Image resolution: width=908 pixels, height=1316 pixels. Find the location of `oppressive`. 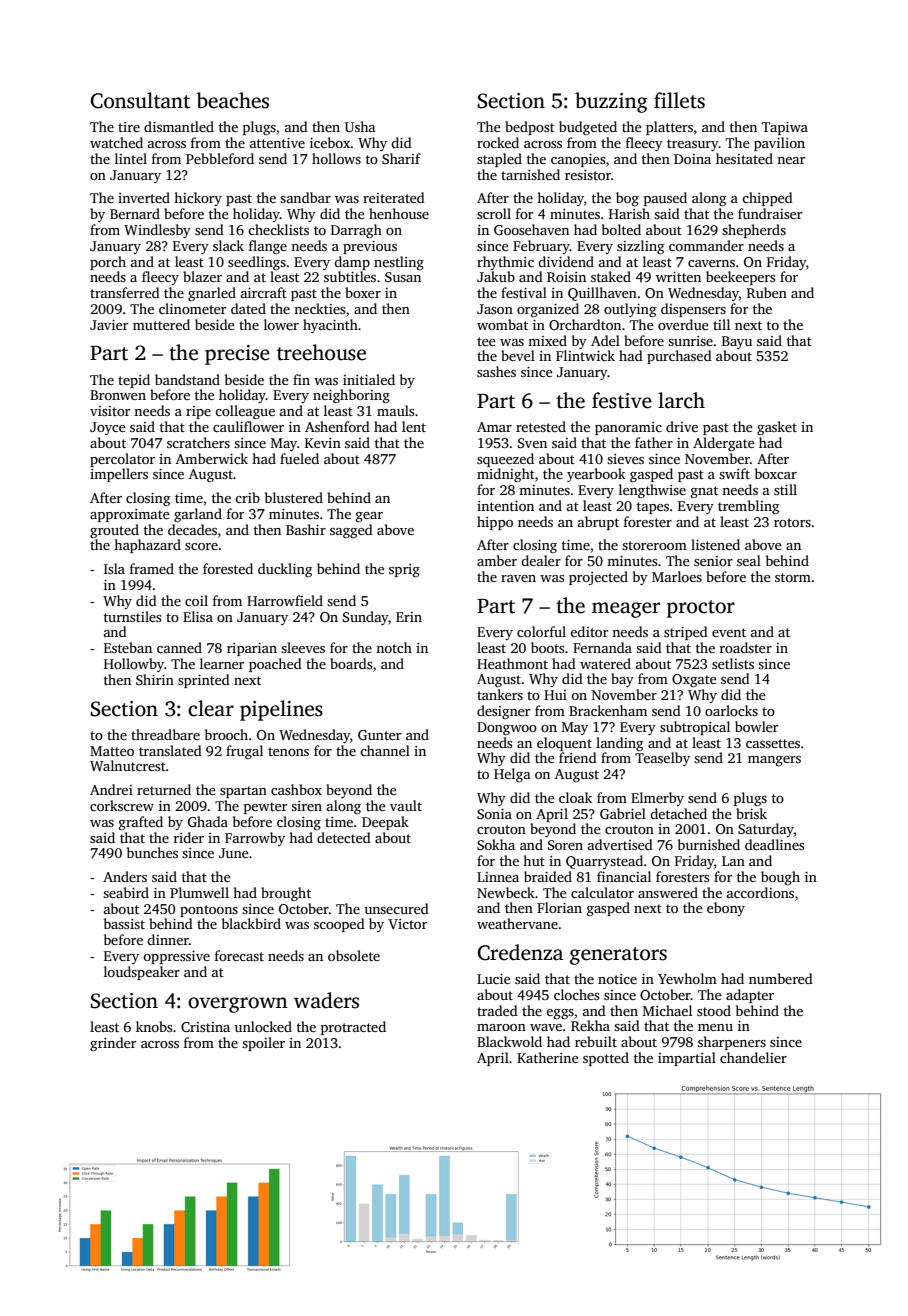

oppressive is located at coordinates (176, 957).
